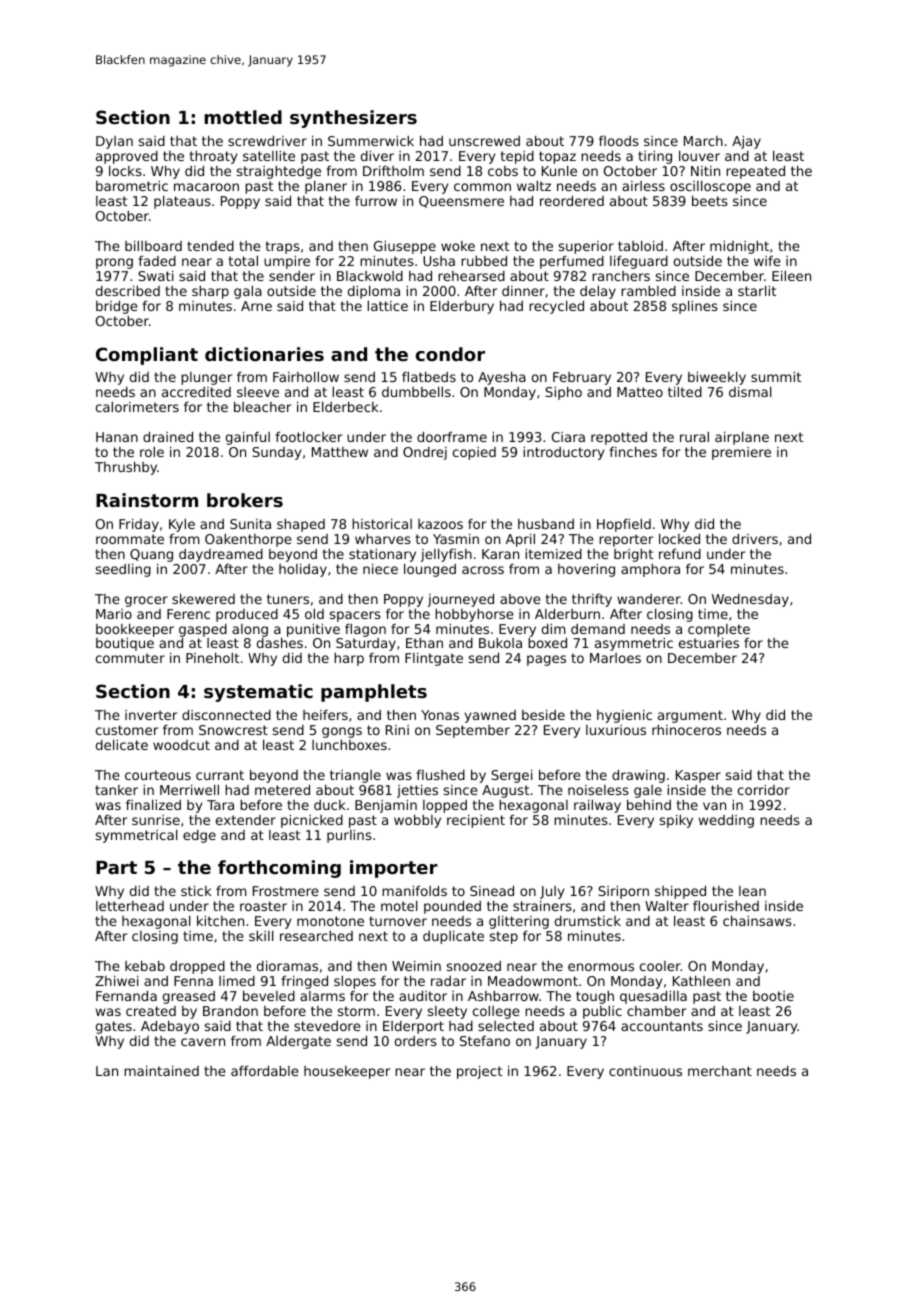  Describe the element at coordinates (161, 1071) in the screenshot. I see `maintained` at that location.
